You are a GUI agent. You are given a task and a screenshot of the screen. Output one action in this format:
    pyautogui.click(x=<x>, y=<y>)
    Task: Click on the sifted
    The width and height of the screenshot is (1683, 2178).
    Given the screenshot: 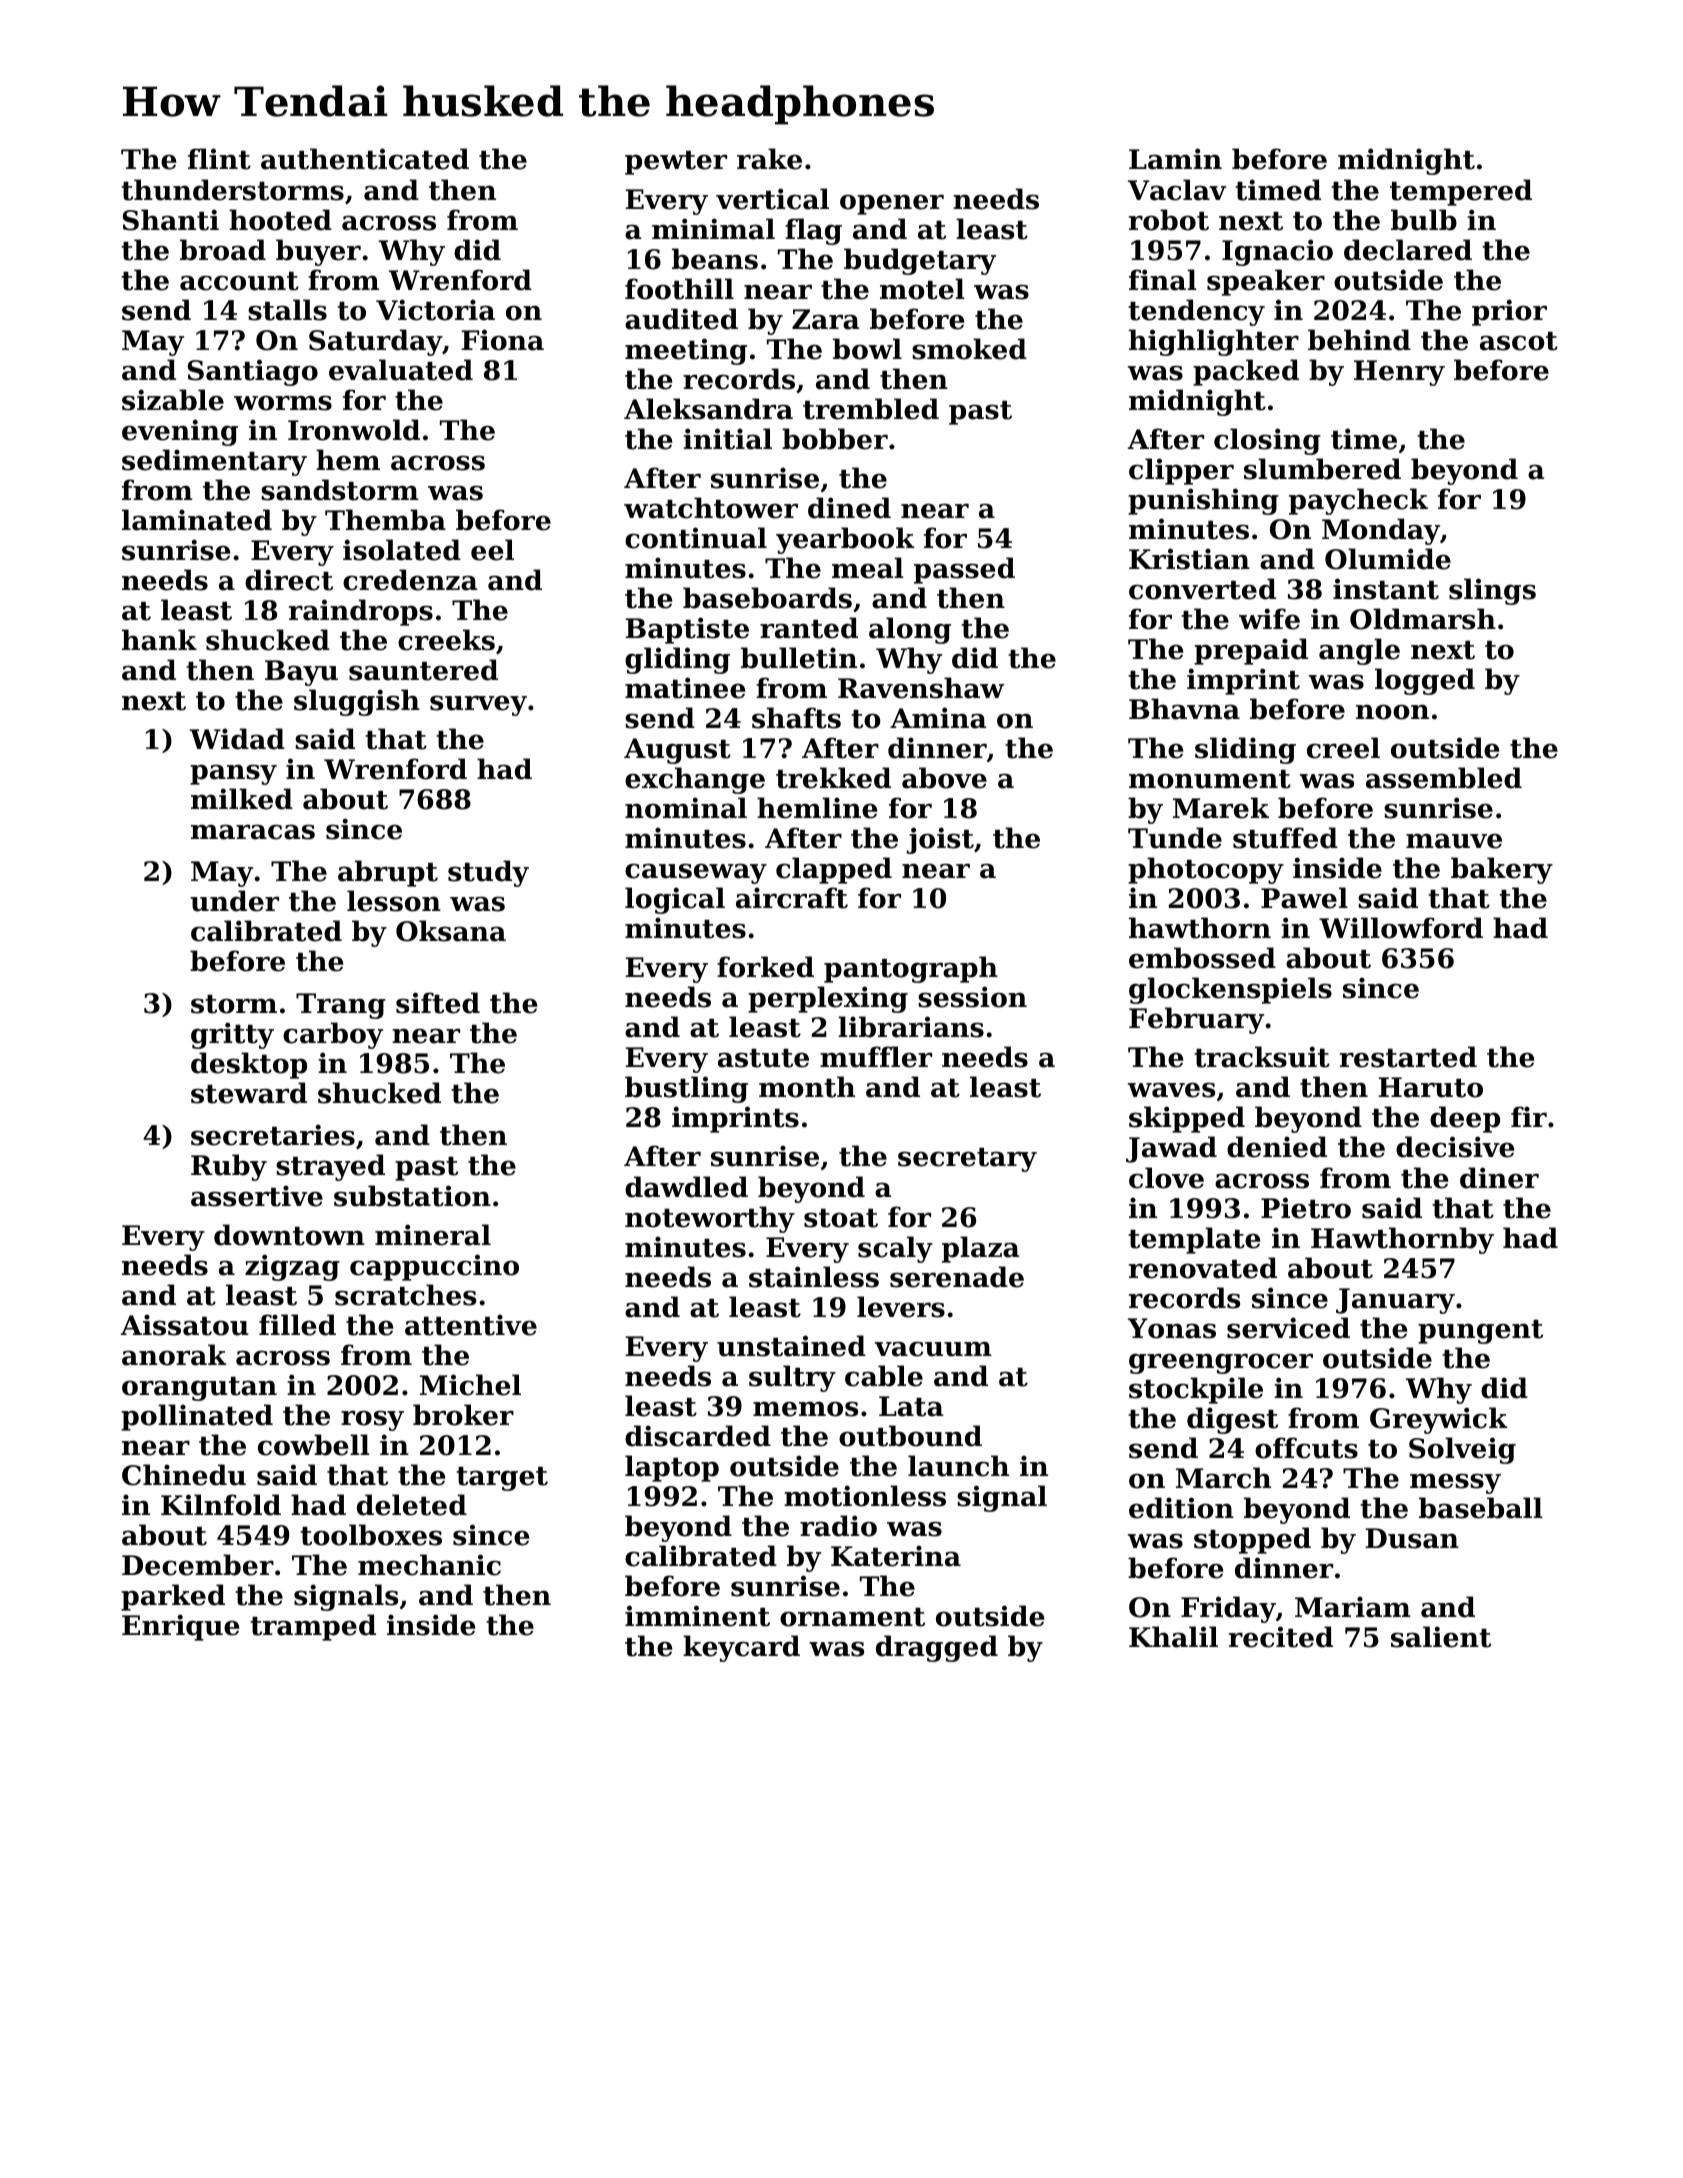 What is the action you would take?
    pyautogui.click(x=438, y=1003)
